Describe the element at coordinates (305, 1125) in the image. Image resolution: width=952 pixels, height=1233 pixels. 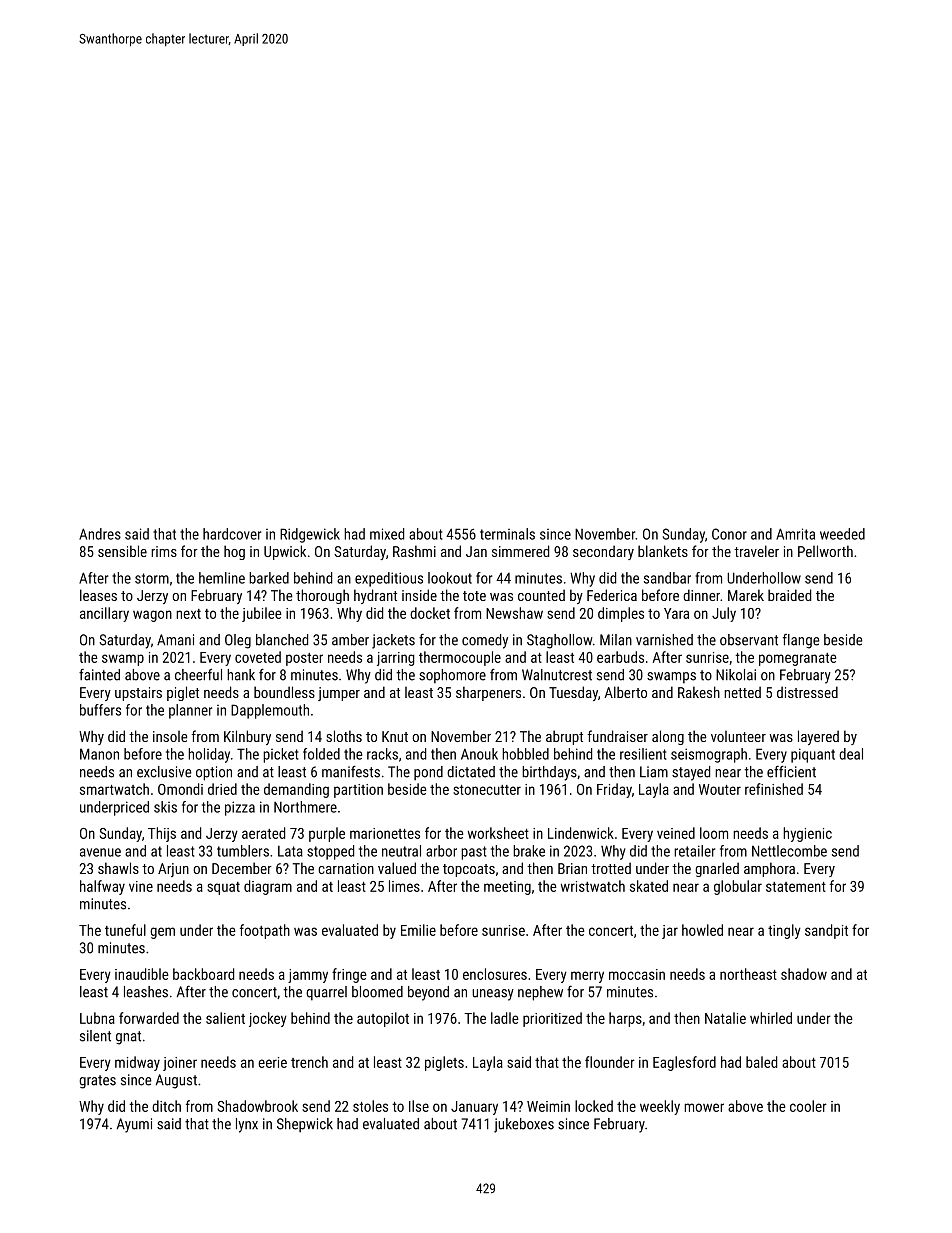
I see `Shepwick` at that location.
